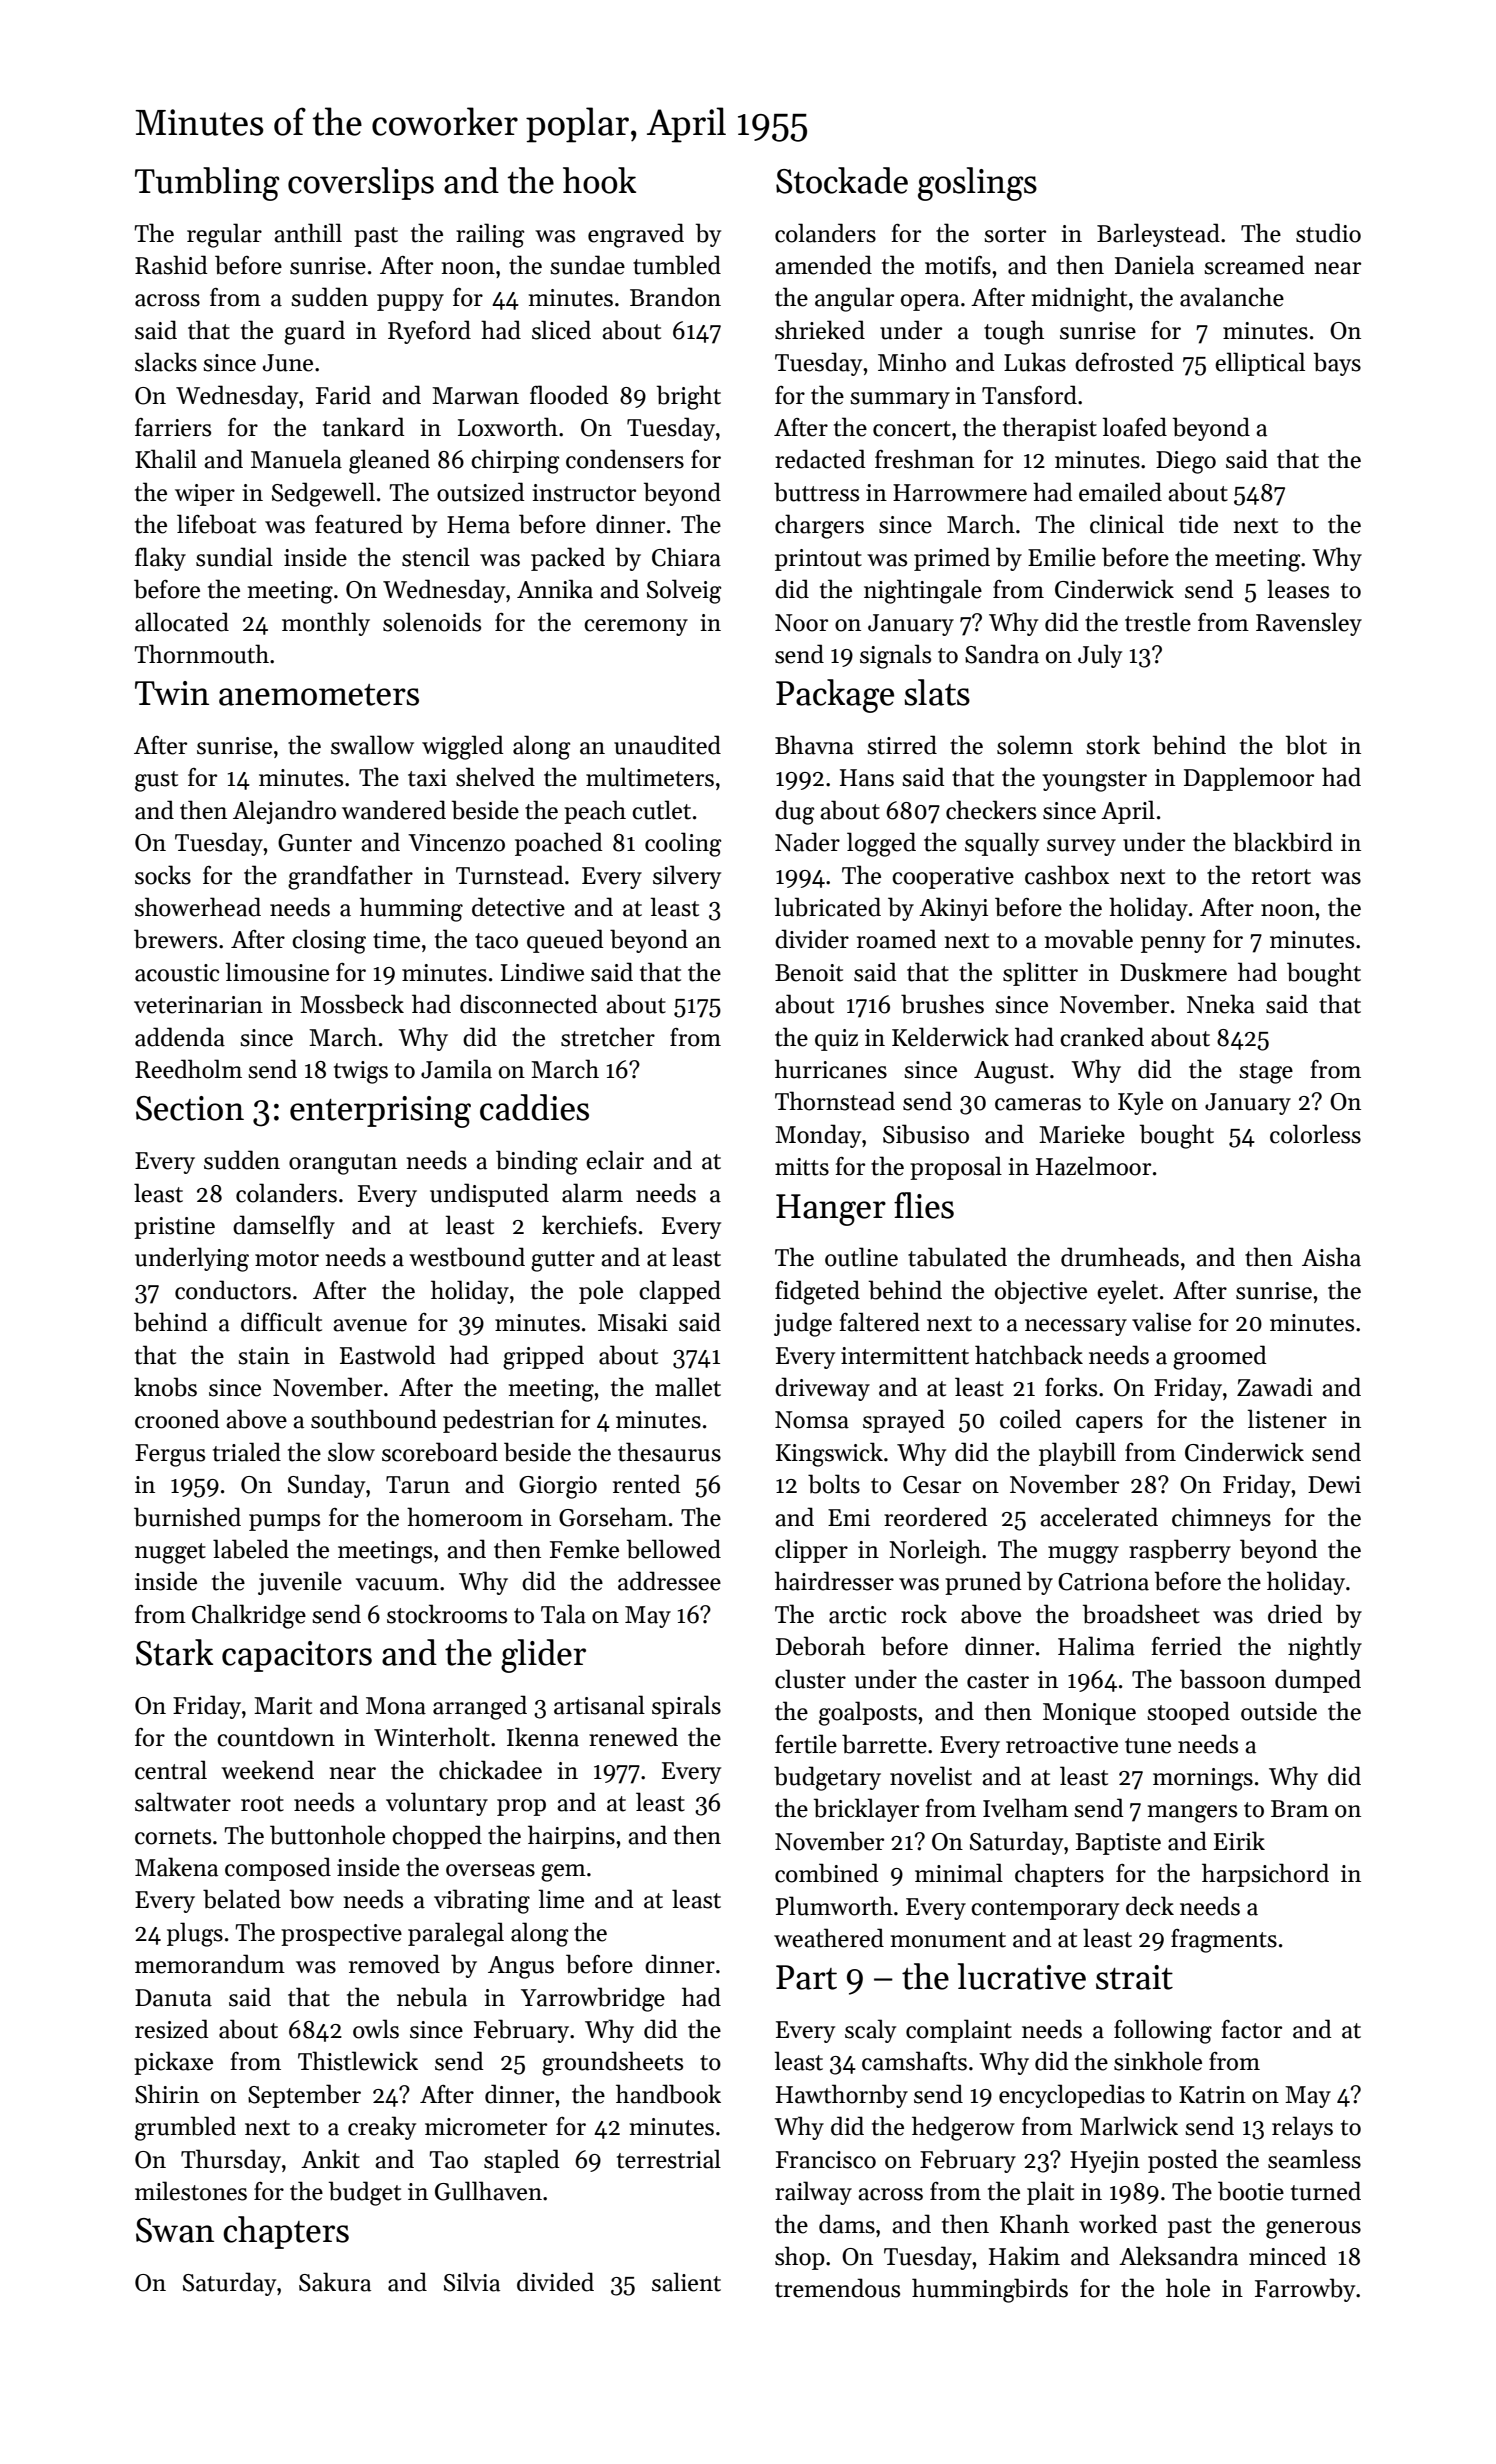 This screenshot has height=2464, width=1496. Describe the element at coordinates (569, 395) in the screenshot. I see `flooded` at that location.
